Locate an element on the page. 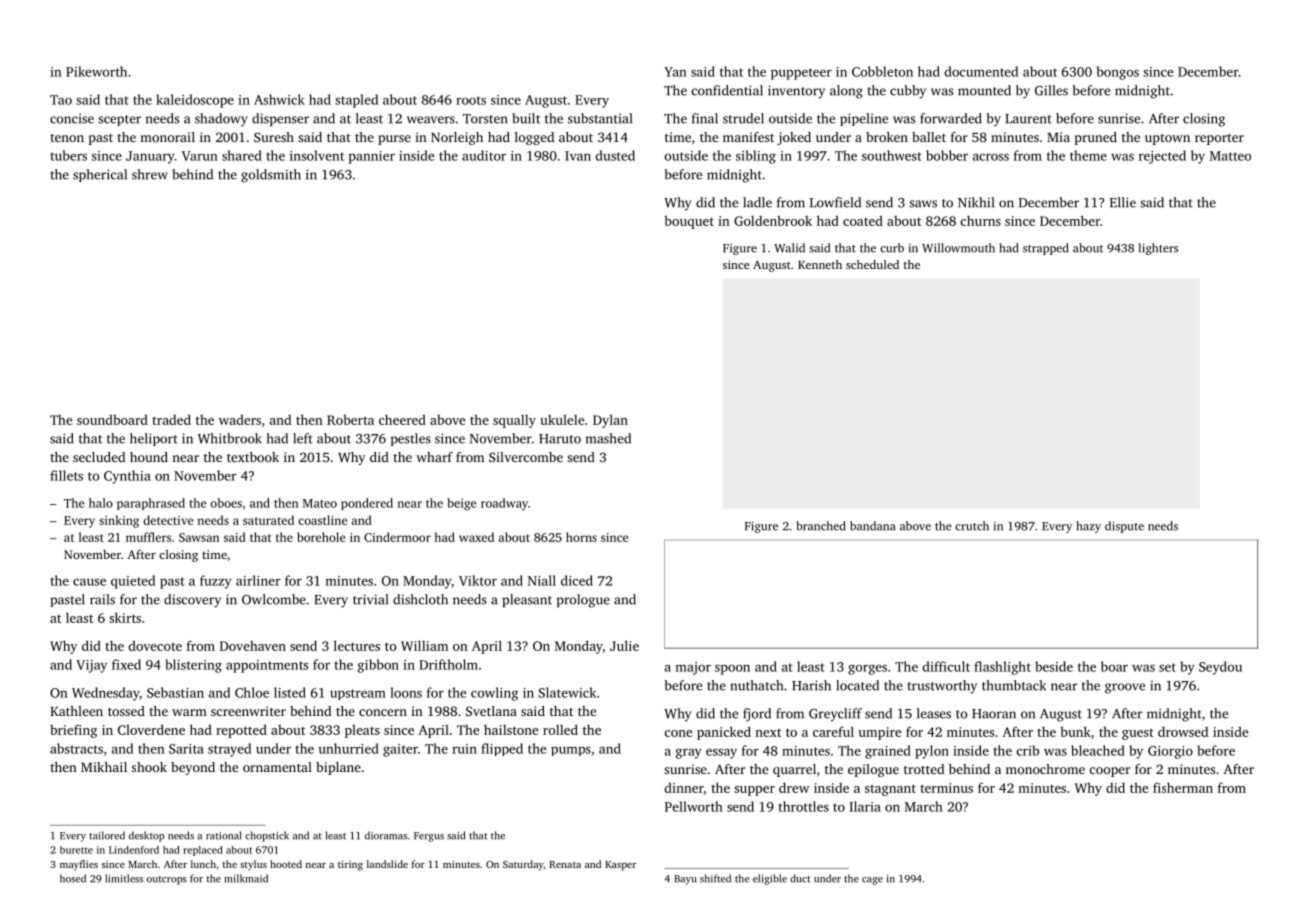 The image size is (1308, 924). Pikeworth is located at coordinates (96, 71).
